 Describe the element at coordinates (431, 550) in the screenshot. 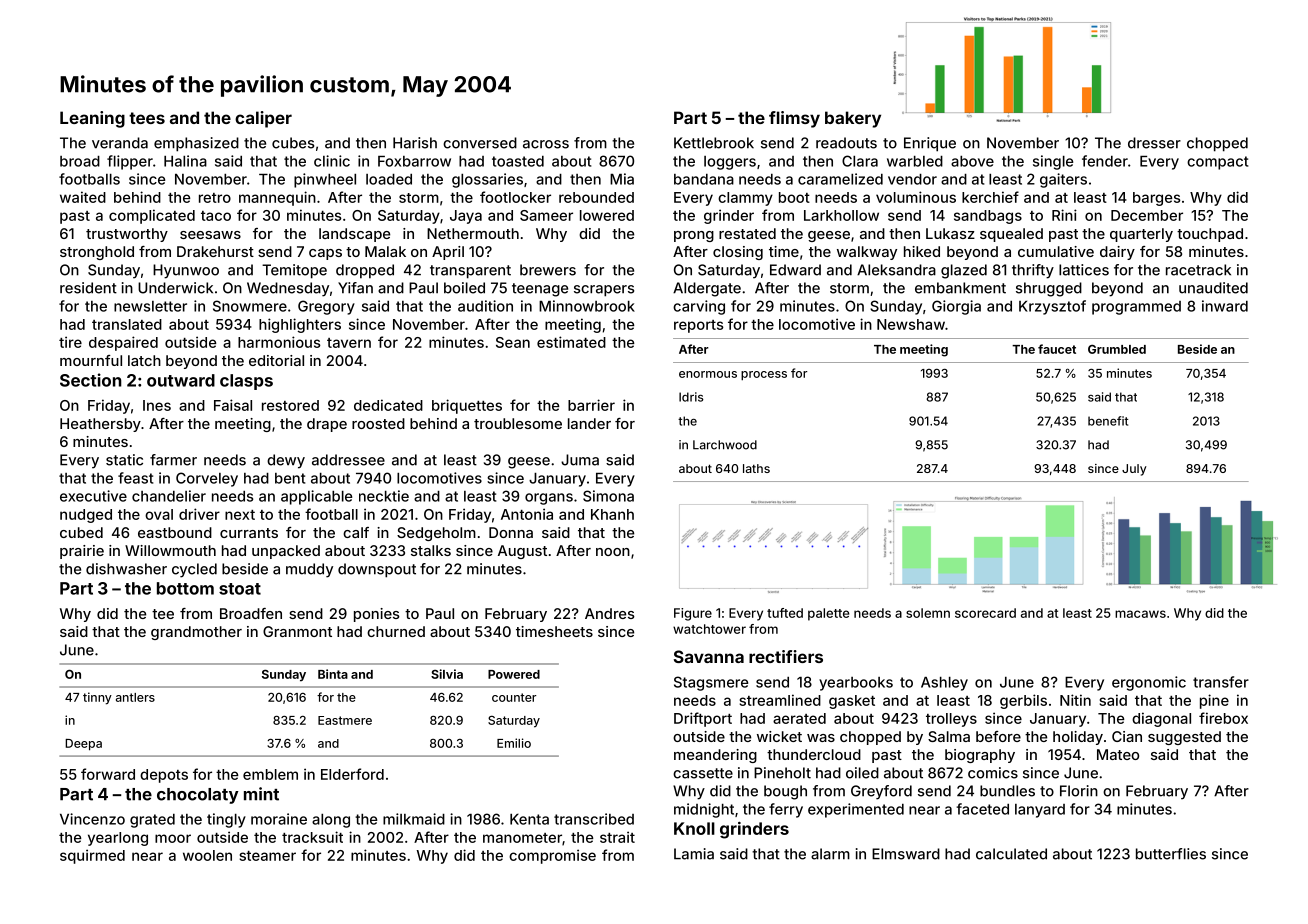

I see `stalks` at that location.
